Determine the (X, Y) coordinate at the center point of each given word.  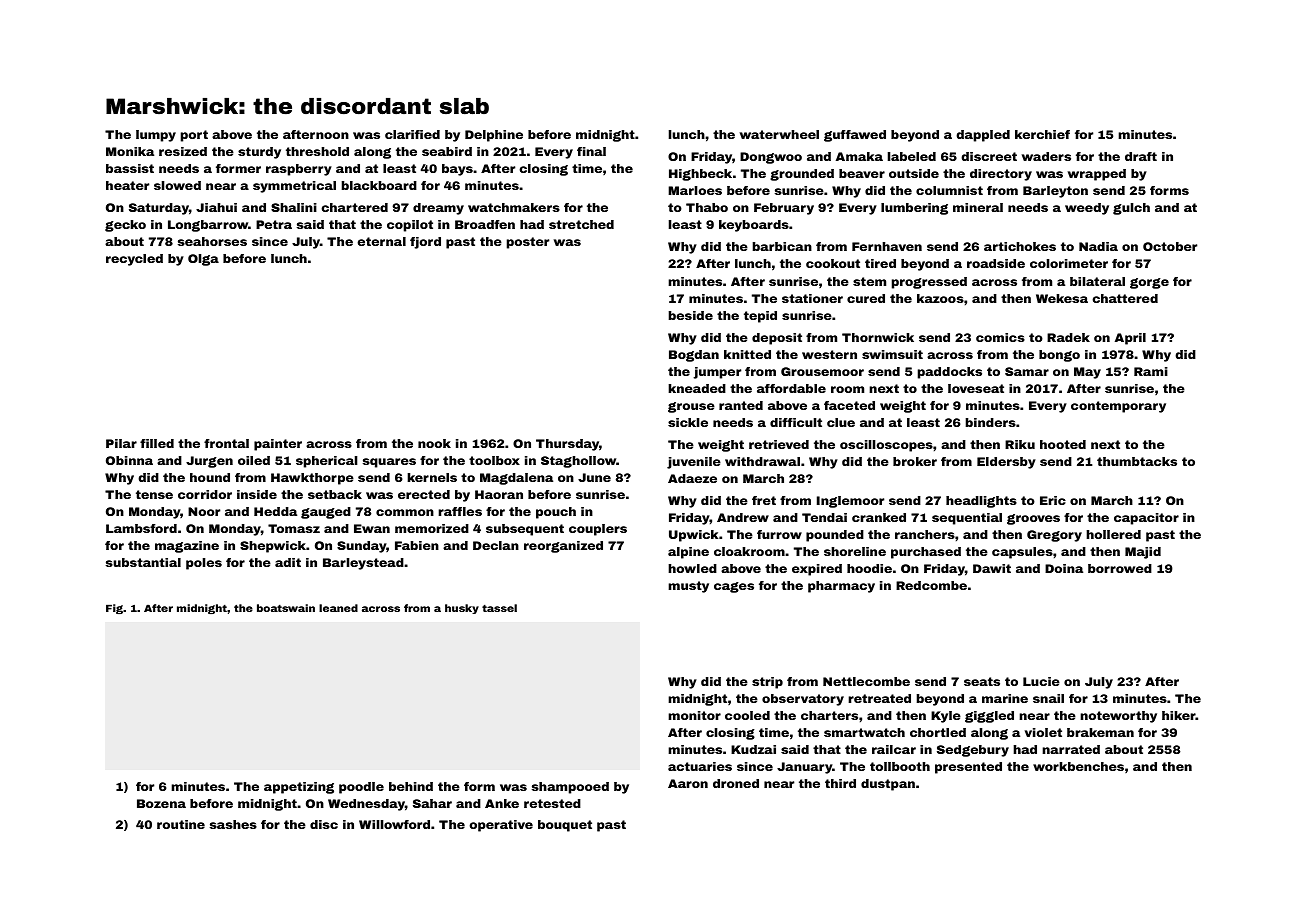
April (1130, 339)
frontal (226, 443)
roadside (996, 263)
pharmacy (841, 587)
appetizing (299, 788)
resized (183, 151)
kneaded (697, 388)
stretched (581, 224)
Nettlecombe (866, 681)
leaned (338, 608)
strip (767, 683)
